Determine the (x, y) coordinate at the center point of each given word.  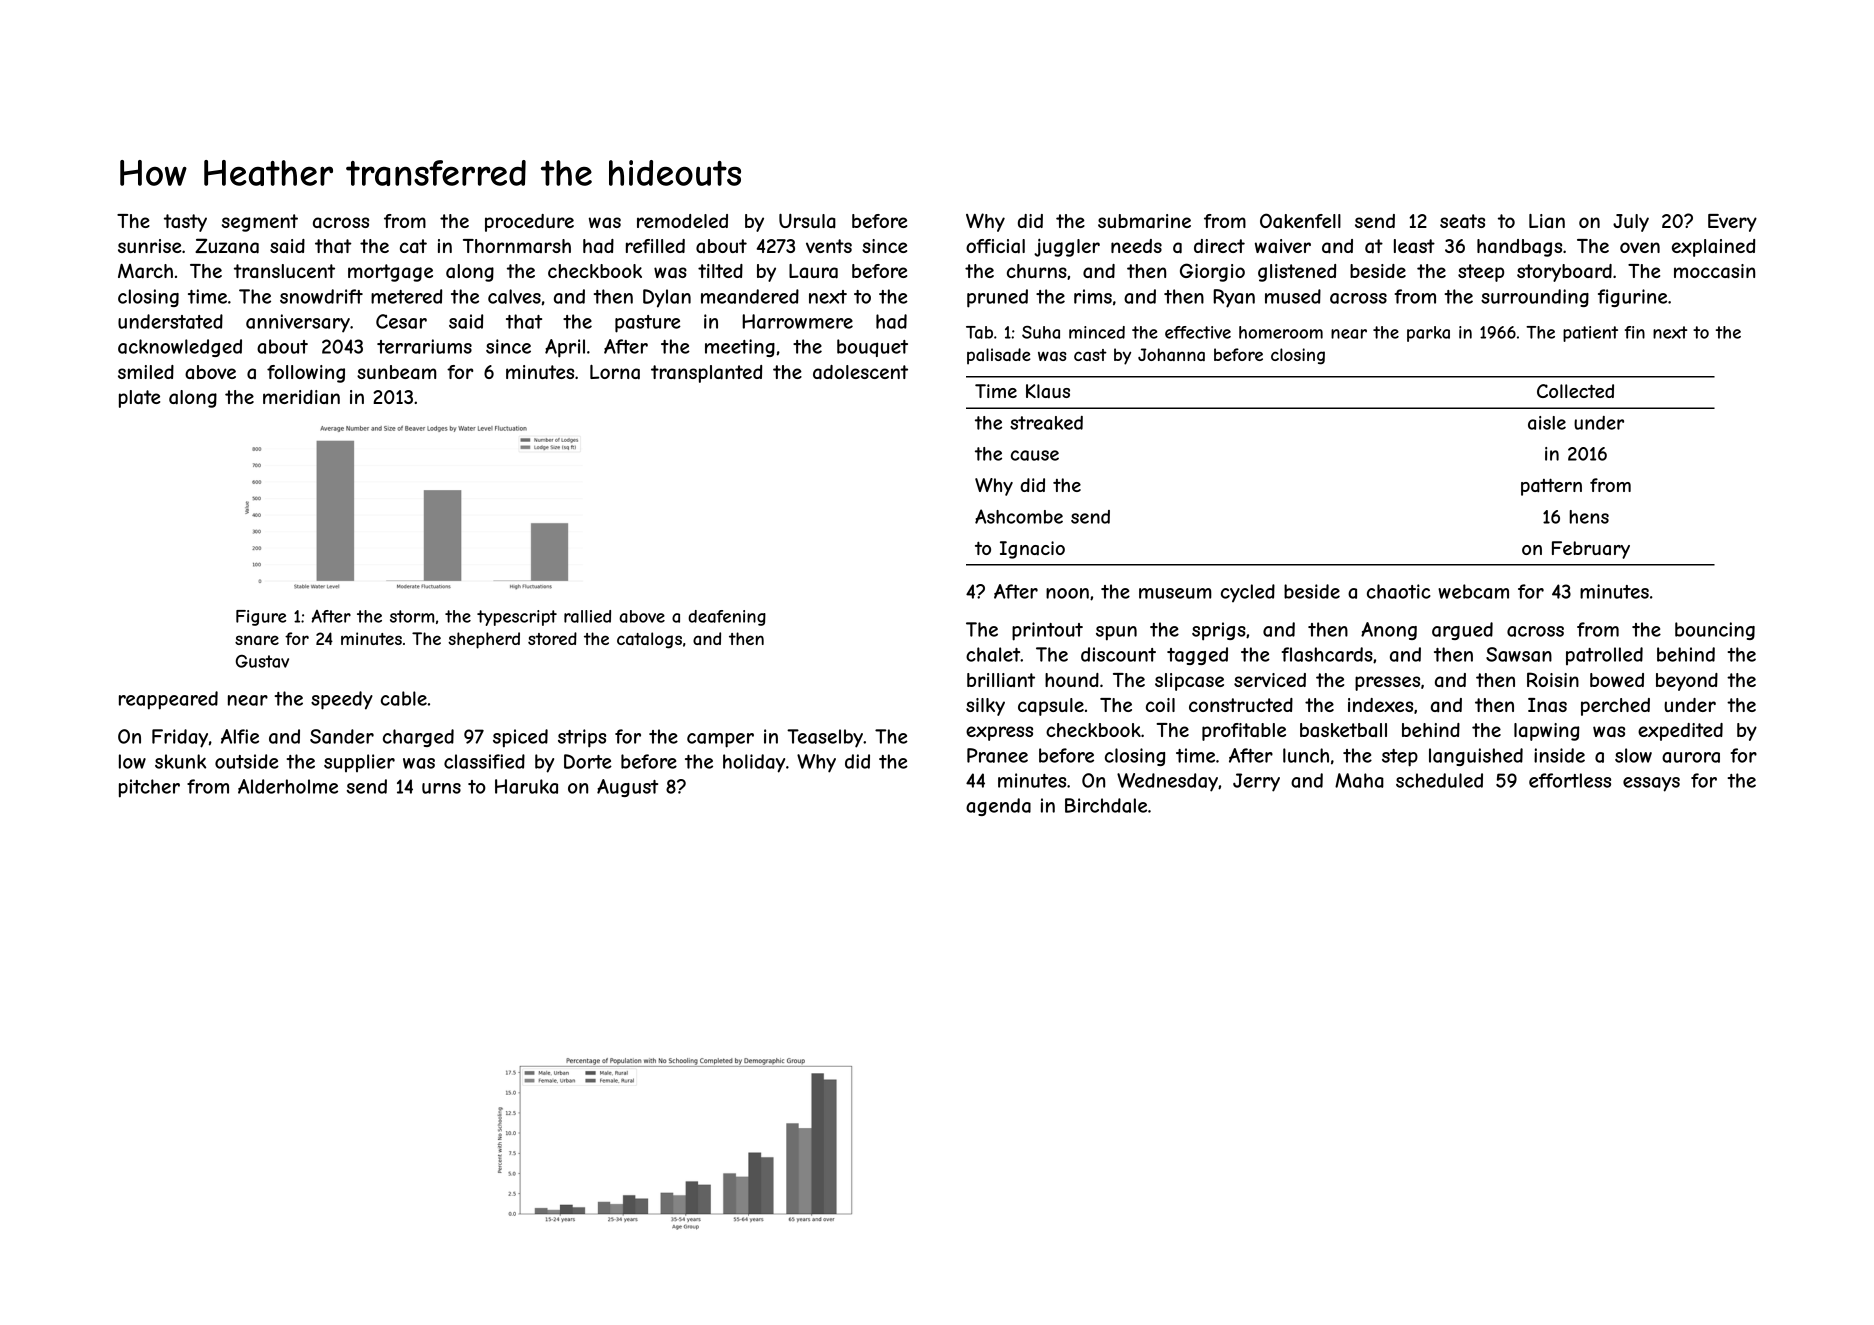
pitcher (149, 788)
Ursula (807, 221)
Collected (1575, 391)
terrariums (424, 346)
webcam (1473, 591)
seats (1462, 221)
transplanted (706, 374)
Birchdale (1106, 805)
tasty (185, 223)
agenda (998, 807)
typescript (517, 618)
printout (1047, 631)
